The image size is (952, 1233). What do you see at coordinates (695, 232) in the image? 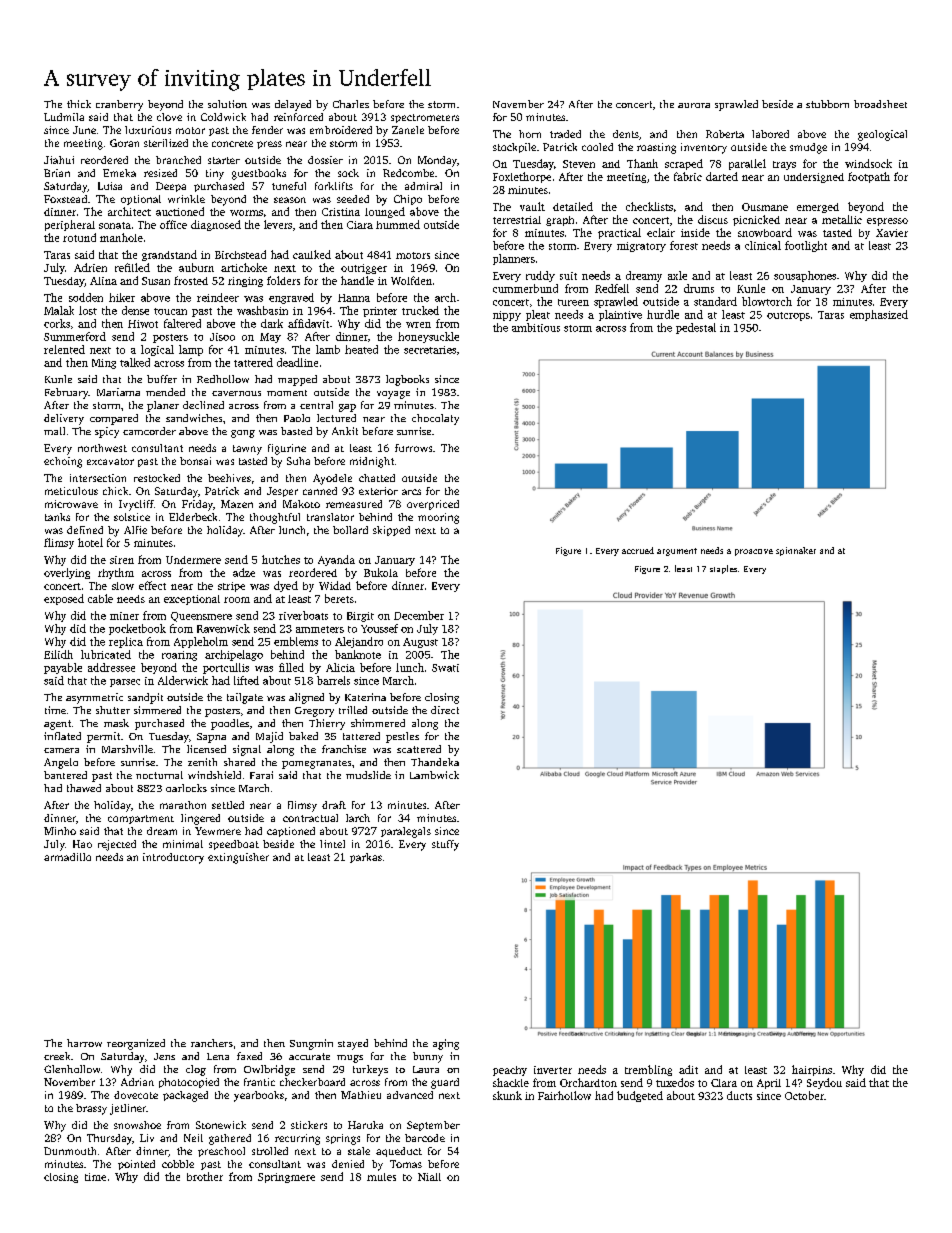
I see `inside` at bounding box center [695, 232].
